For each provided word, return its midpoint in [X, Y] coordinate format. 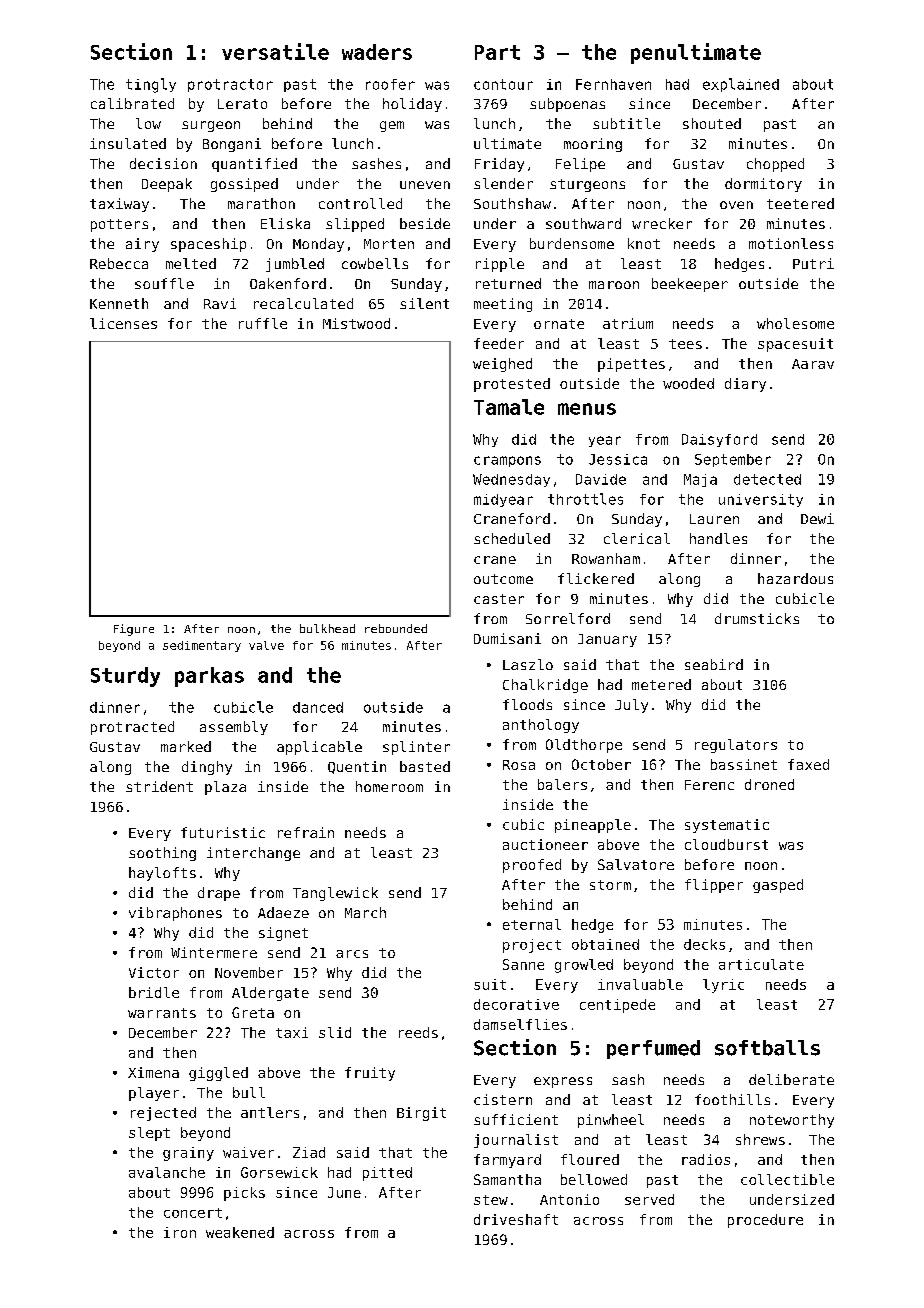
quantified [254, 165]
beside [425, 223]
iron [180, 1232]
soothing [162, 854]
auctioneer [545, 844]
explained [741, 85]
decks [704, 944]
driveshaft [516, 1219]
